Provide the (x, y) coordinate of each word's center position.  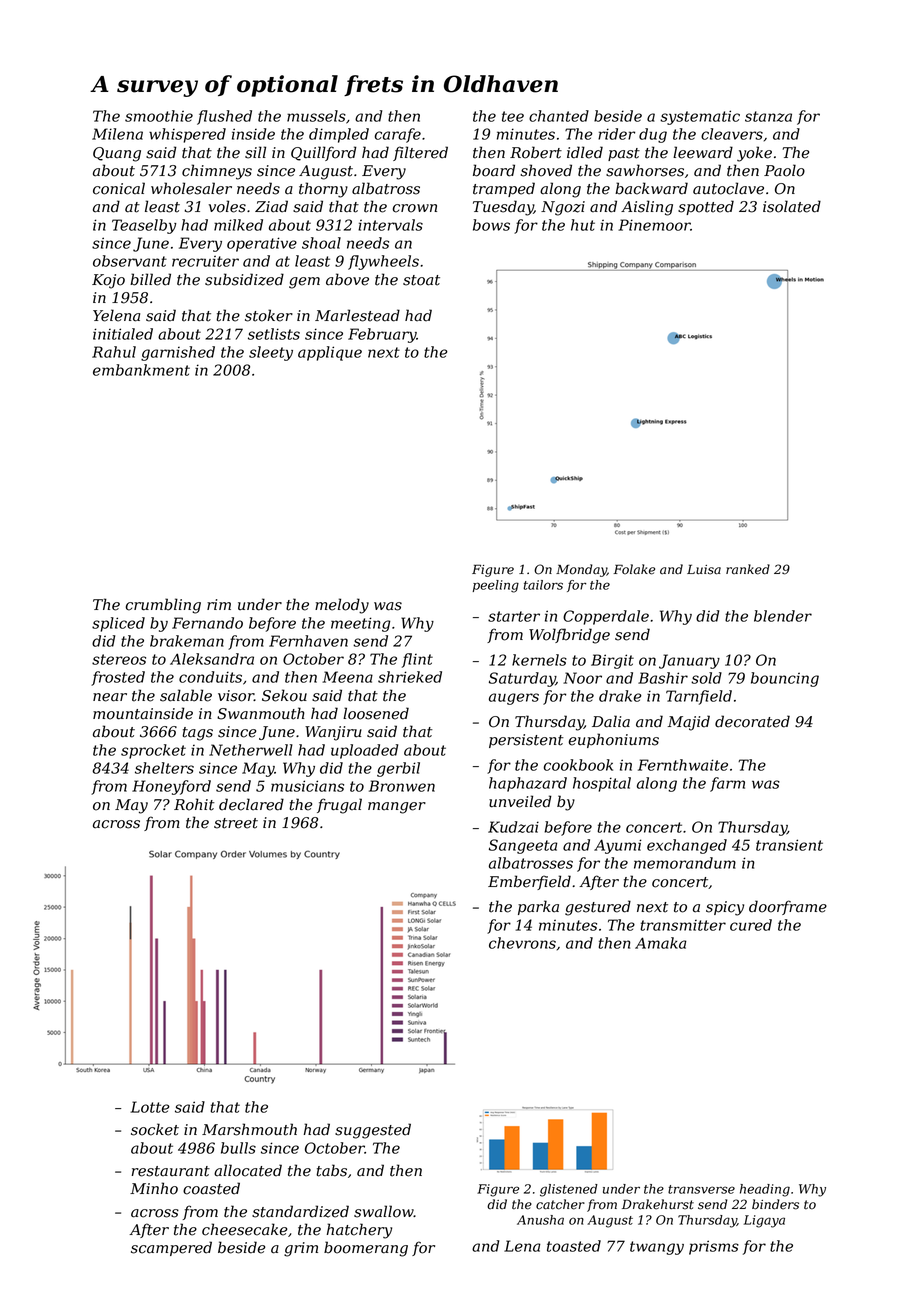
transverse (701, 1189)
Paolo (784, 170)
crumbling (163, 606)
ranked (748, 569)
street (236, 823)
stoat (421, 280)
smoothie (159, 116)
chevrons (522, 943)
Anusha (540, 1220)
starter (514, 616)
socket (155, 1129)
